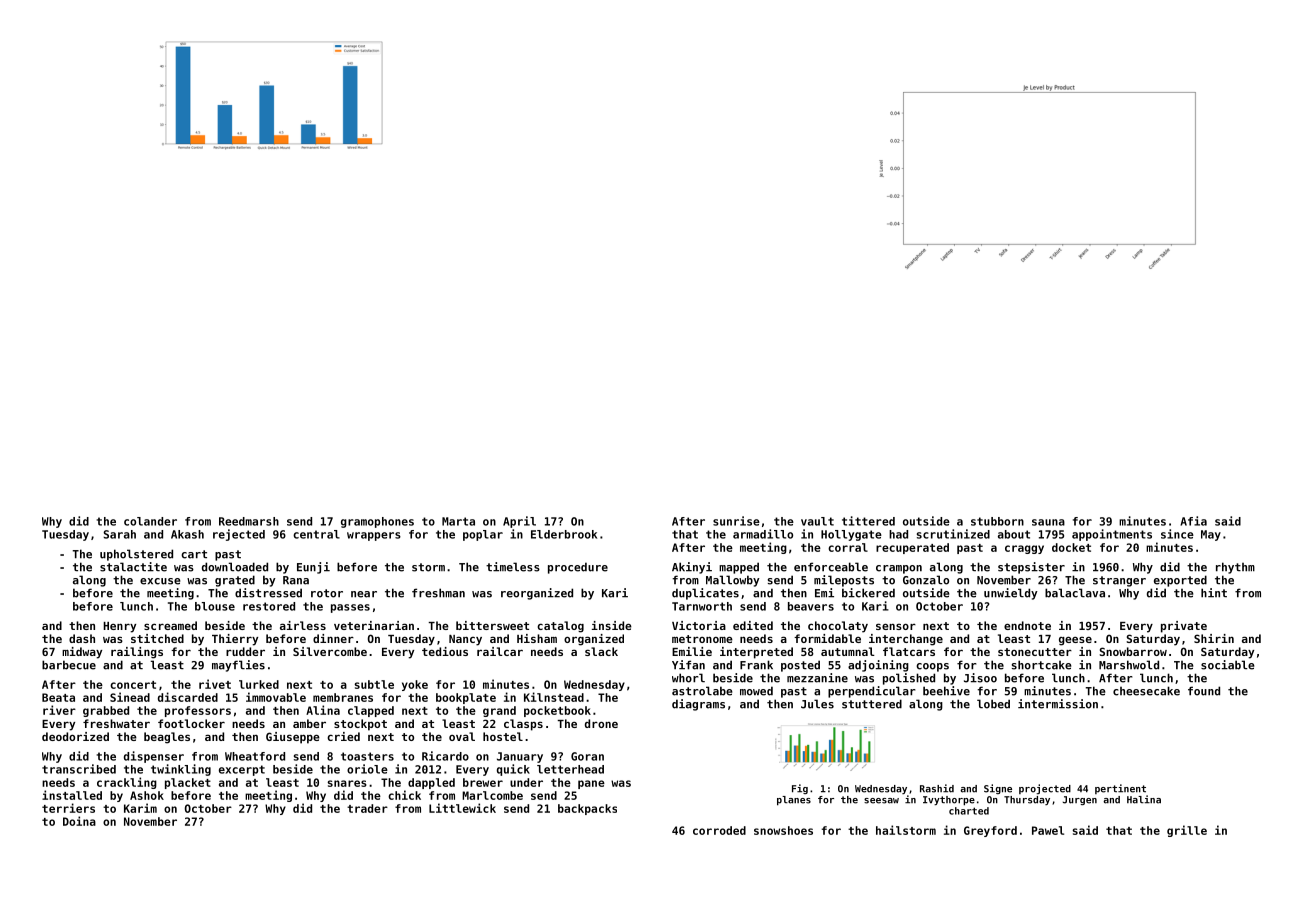 Image resolution: width=1308 pixels, height=924 pixels. I want to click on Greyford, so click(990, 831).
